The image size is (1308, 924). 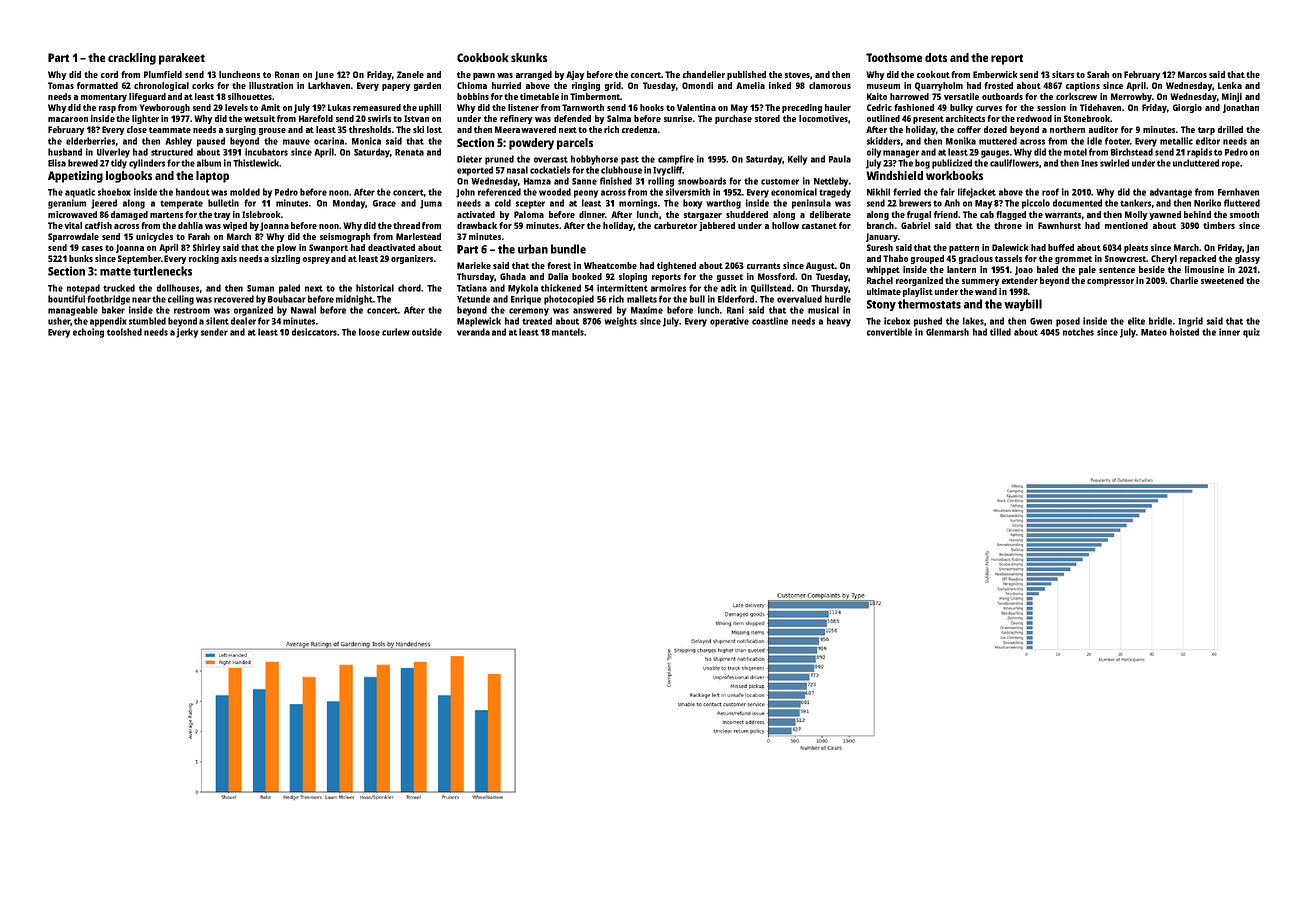 What do you see at coordinates (119, 164) in the screenshot?
I see `tidy` at bounding box center [119, 164].
